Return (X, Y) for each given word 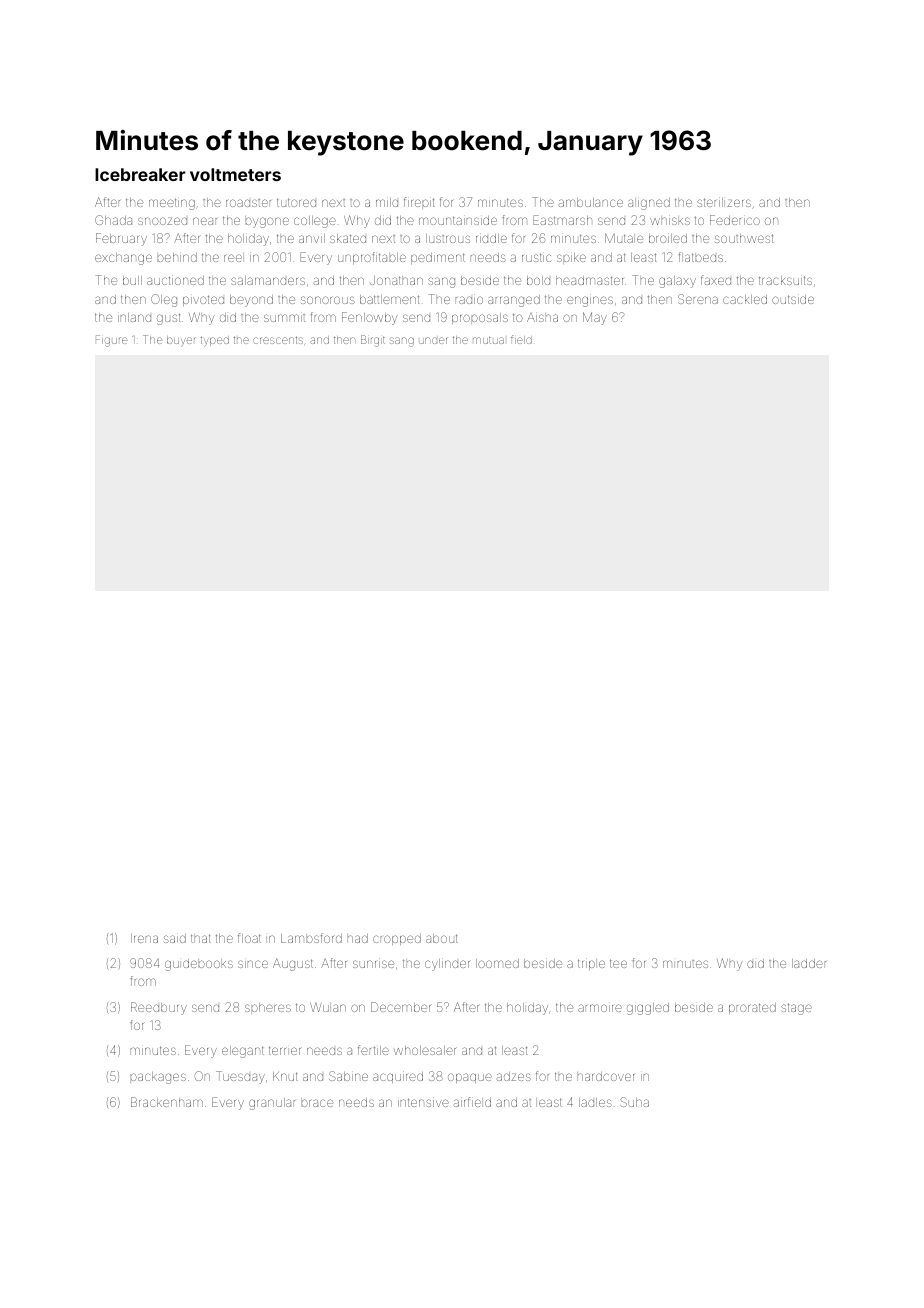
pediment (438, 258)
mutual (488, 340)
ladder (809, 963)
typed (214, 341)
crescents (278, 340)
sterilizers (724, 202)
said (175, 938)
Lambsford (311, 938)
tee (618, 963)
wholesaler (425, 1050)
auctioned (175, 280)
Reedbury (159, 1008)
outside (793, 299)
